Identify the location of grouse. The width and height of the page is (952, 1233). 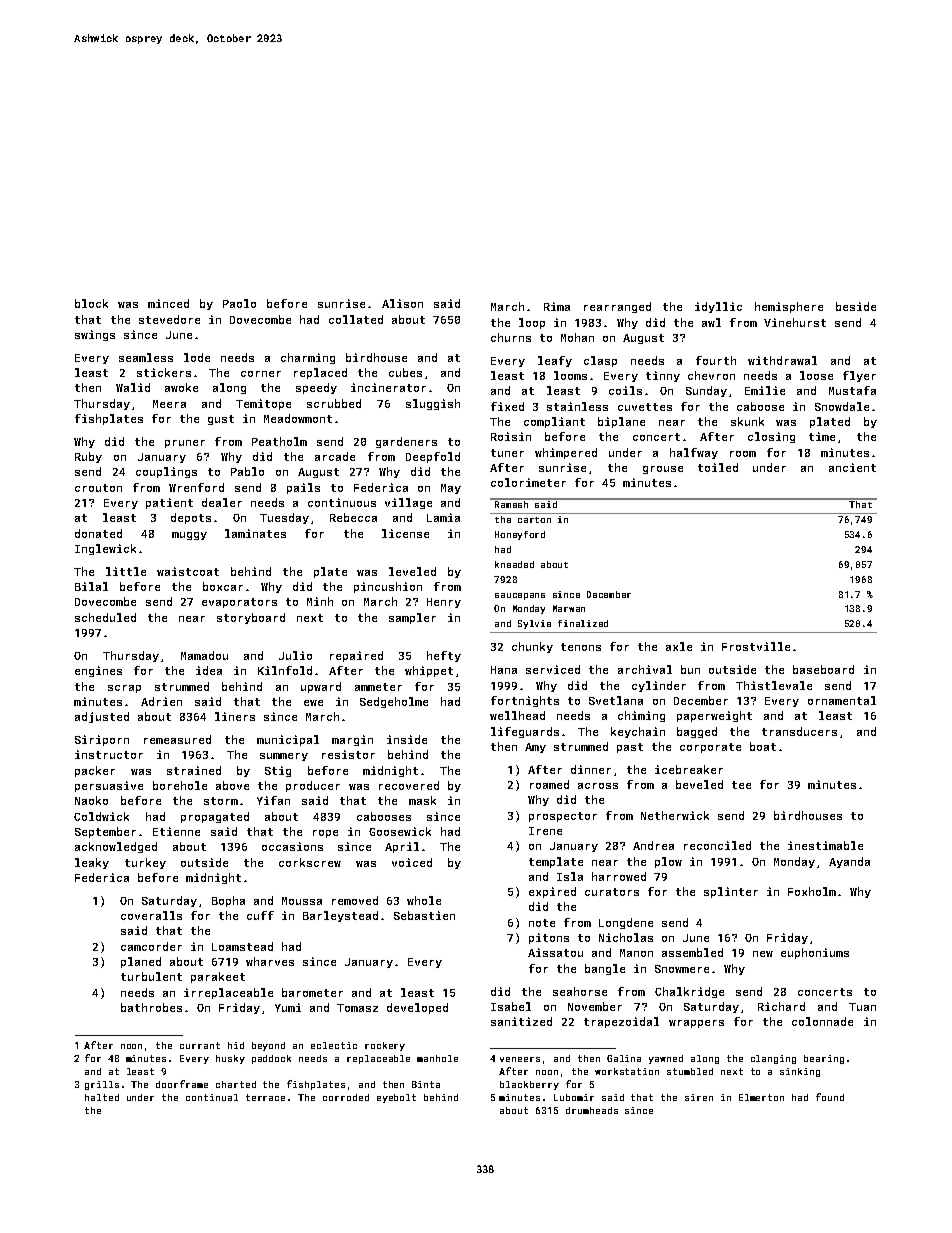
(663, 470).
